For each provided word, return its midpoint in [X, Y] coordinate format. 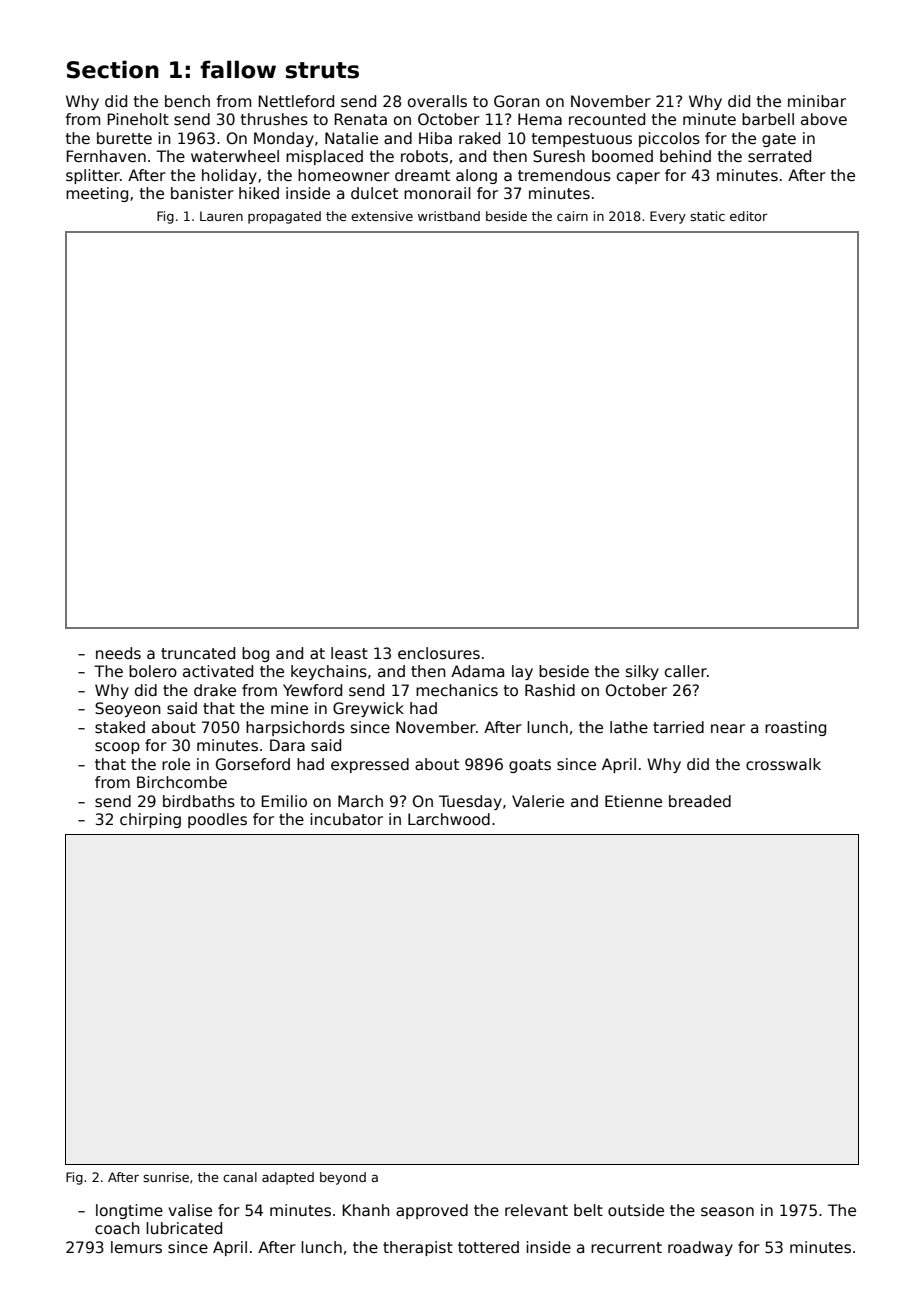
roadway [700, 1248]
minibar [817, 101]
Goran [517, 101]
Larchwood [449, 819]
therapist [418, 1248]
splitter [93, 176]
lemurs [136, 1247]
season [727, 1212]
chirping [150, 820]
